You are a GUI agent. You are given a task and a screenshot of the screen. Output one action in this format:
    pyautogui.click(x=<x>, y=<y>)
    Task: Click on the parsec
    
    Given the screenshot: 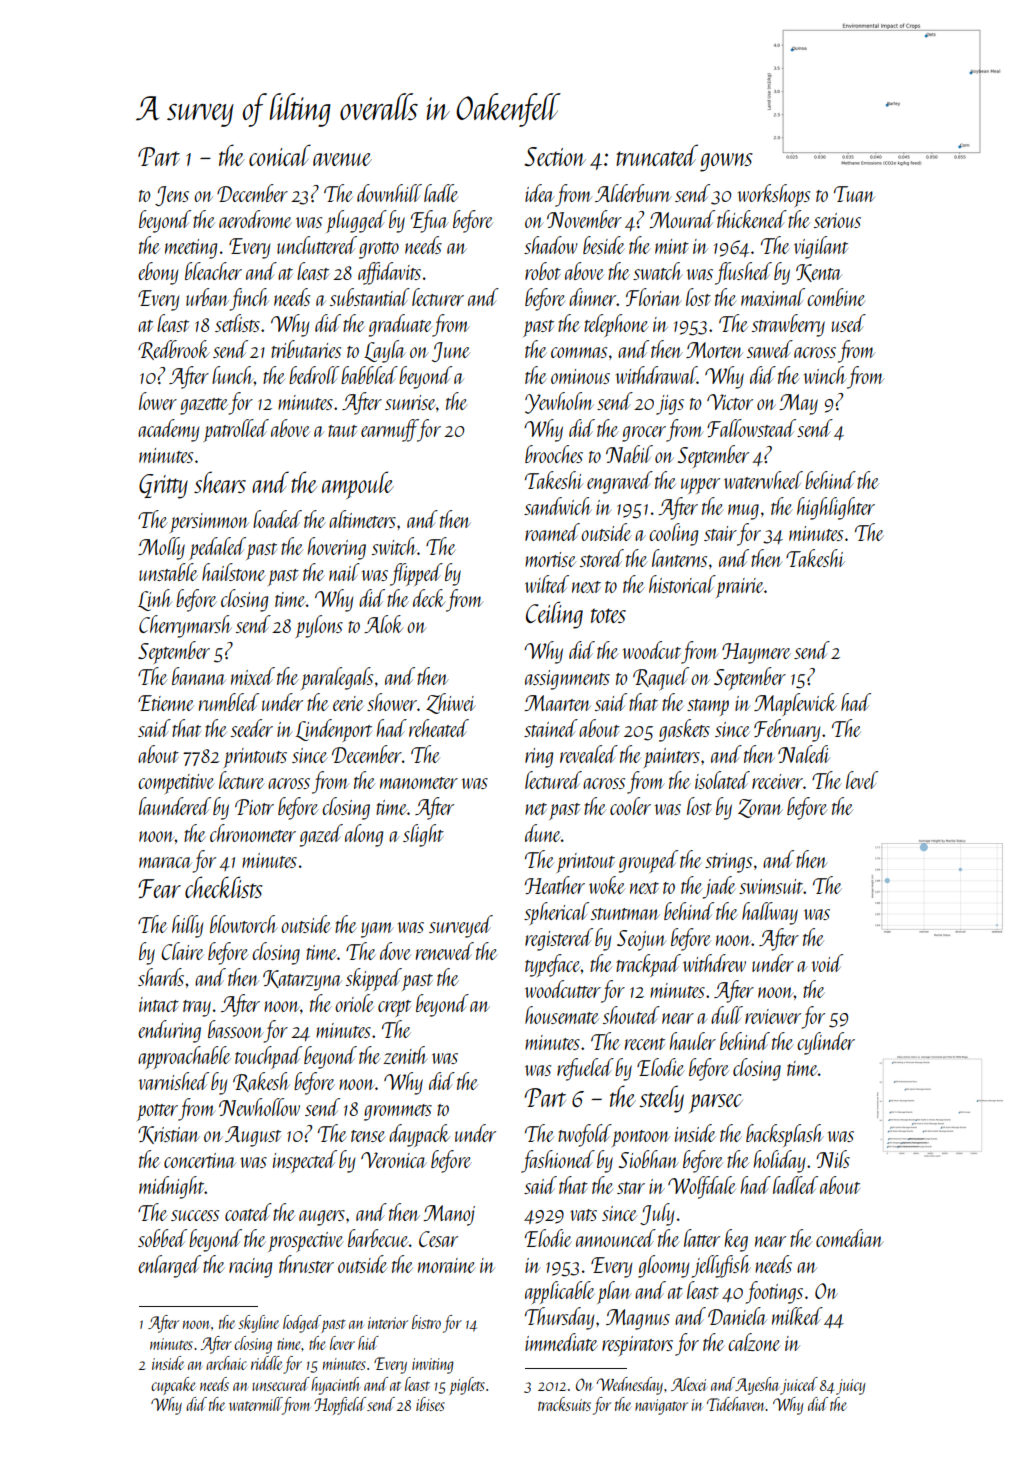 What is the action you would take?
    pyautogui.click(x=716, y=1103)
